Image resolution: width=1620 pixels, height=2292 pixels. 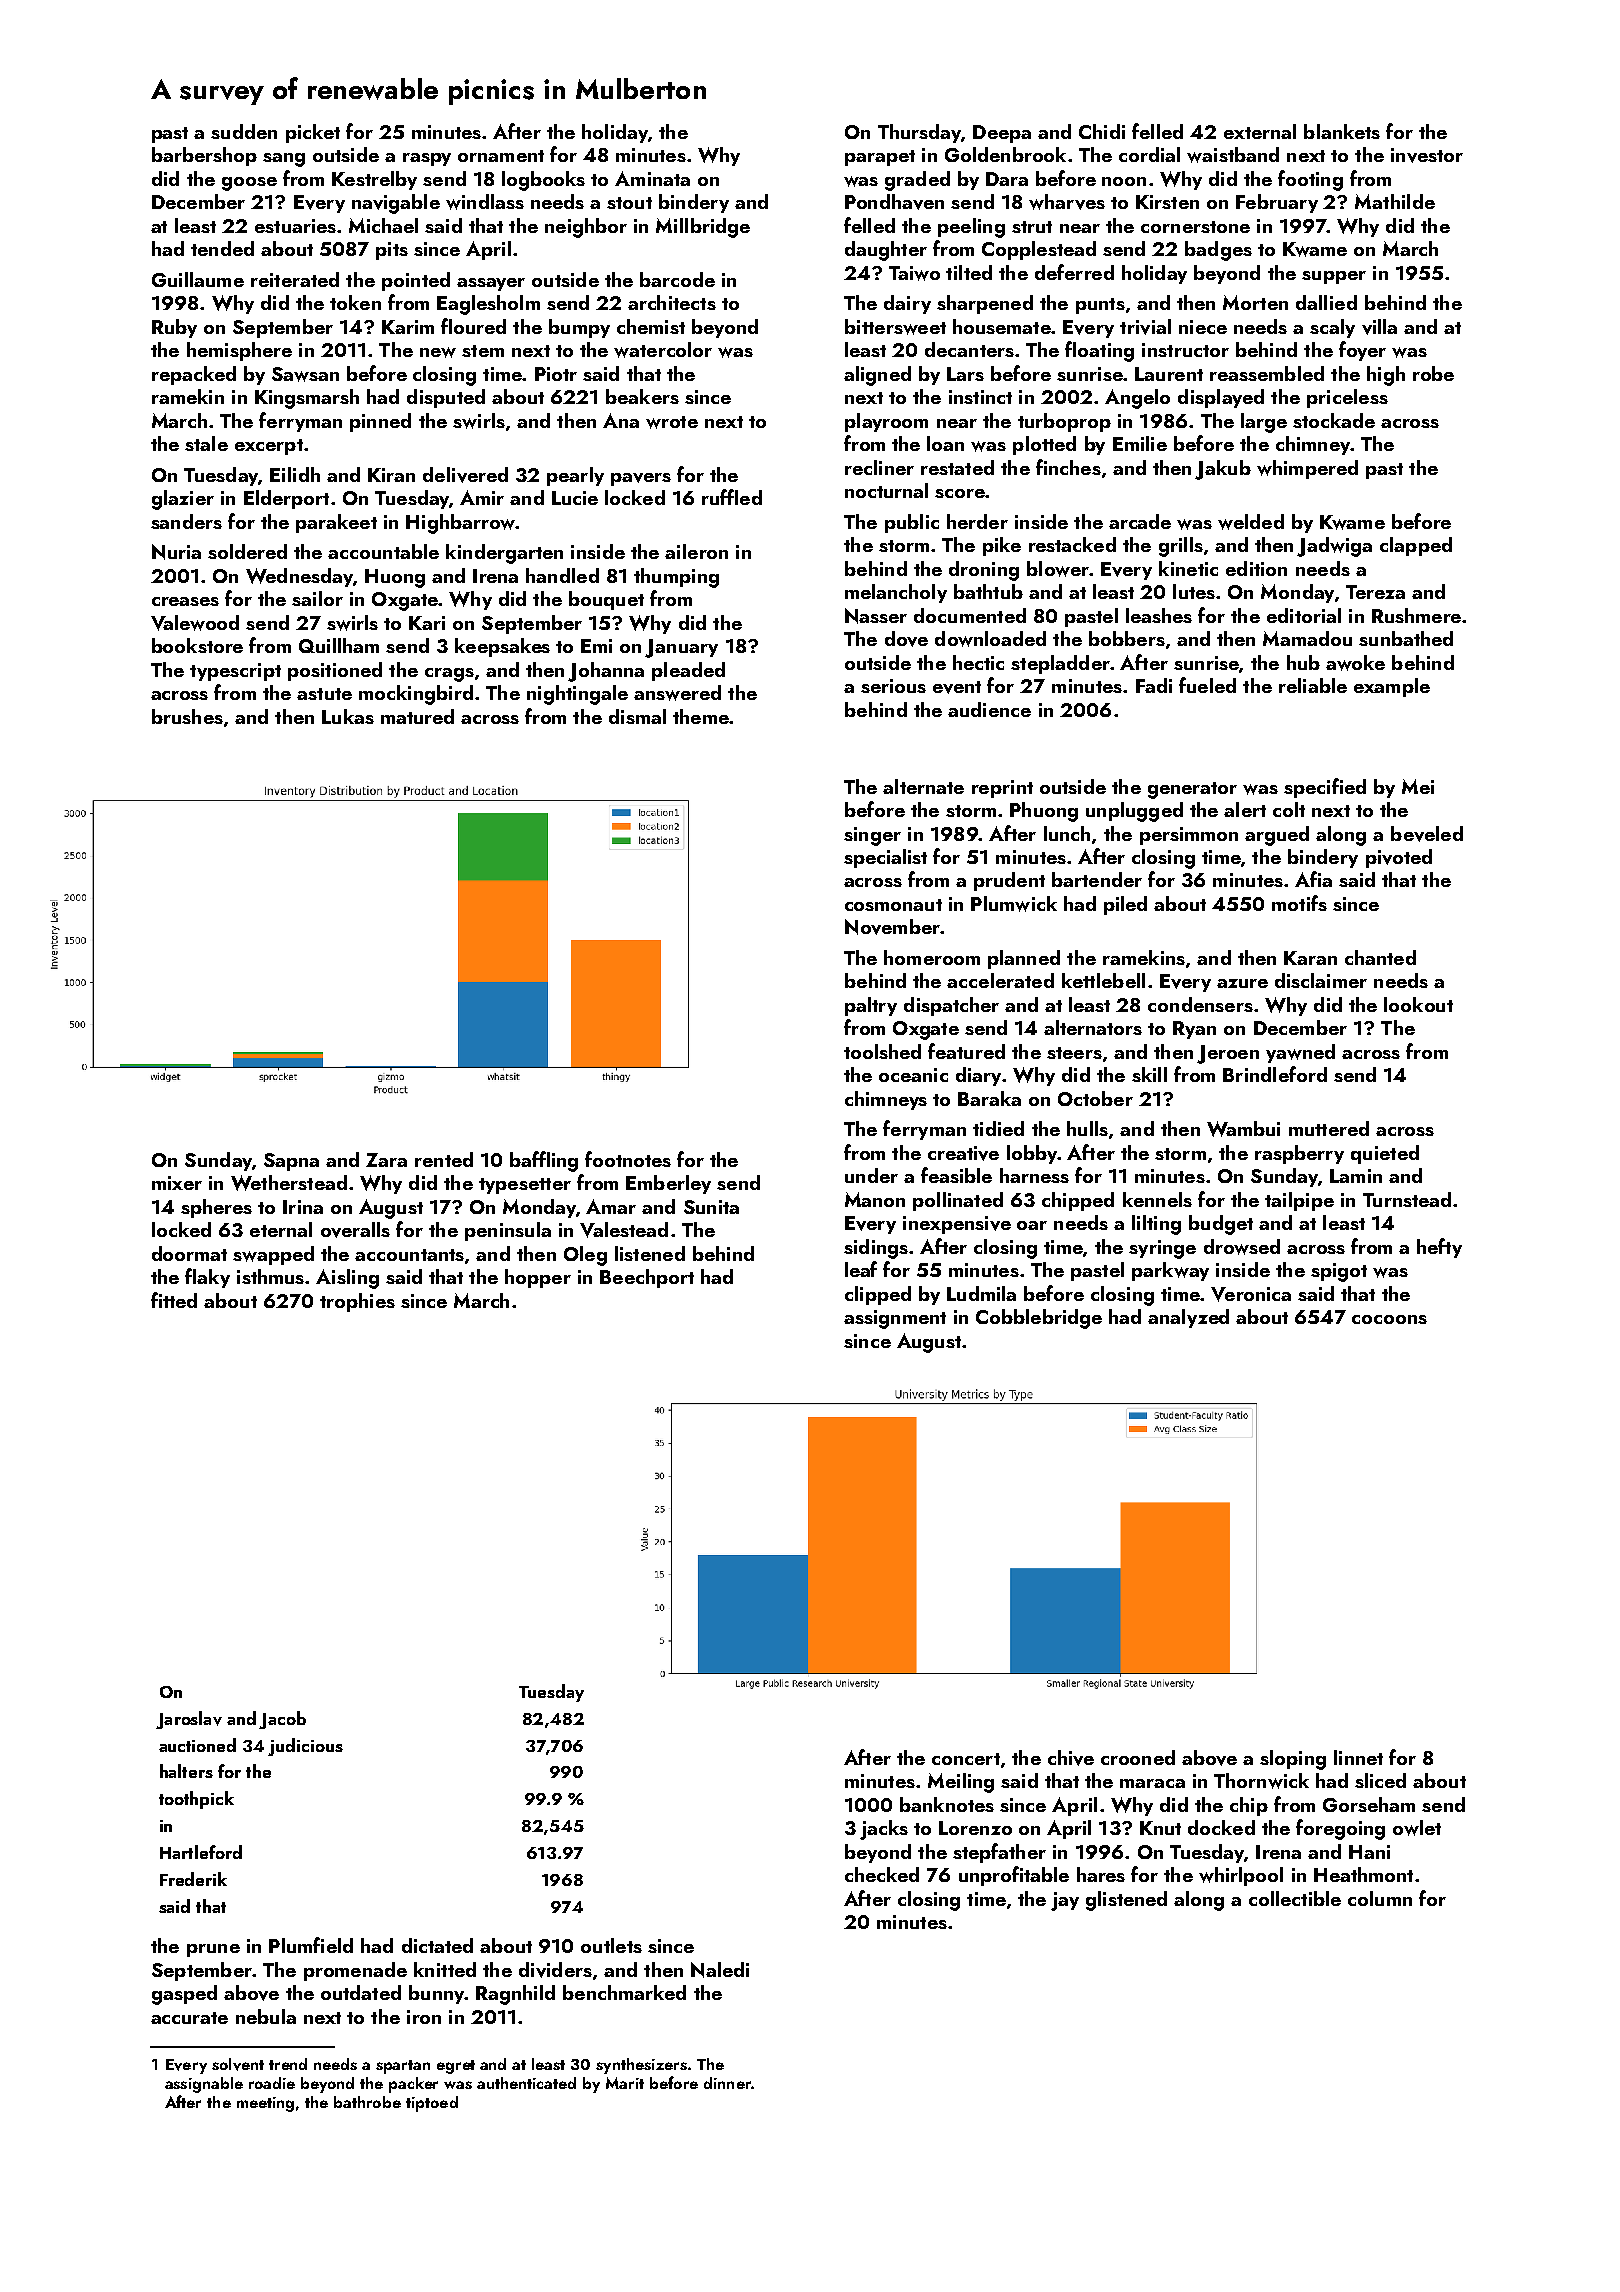 What do you see at coordinates (187, 716) in the document?
I see `brushes` at bounding box center [187, 716].
